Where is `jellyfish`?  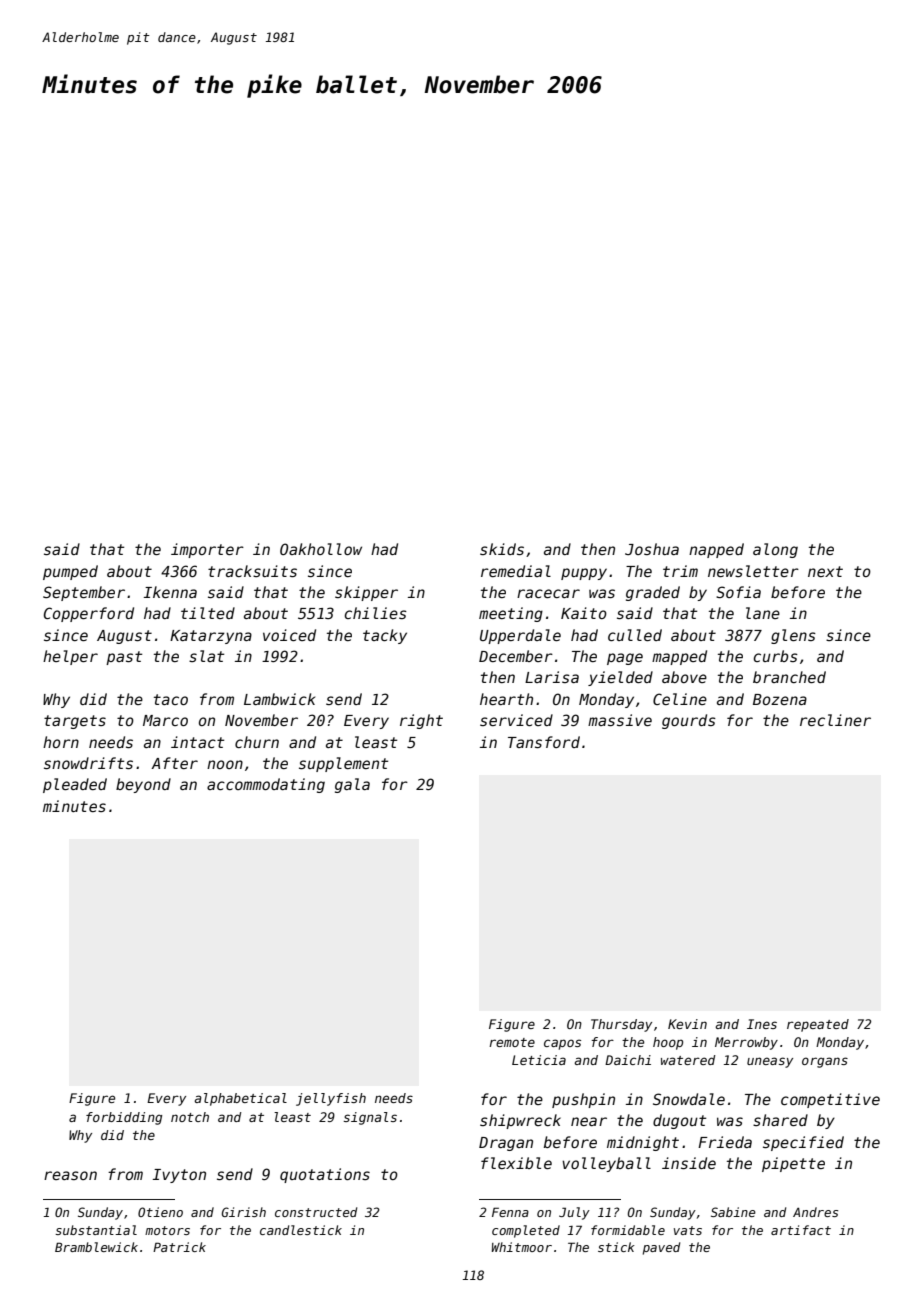
jellyfish is located at coordinates (331, 1099).
